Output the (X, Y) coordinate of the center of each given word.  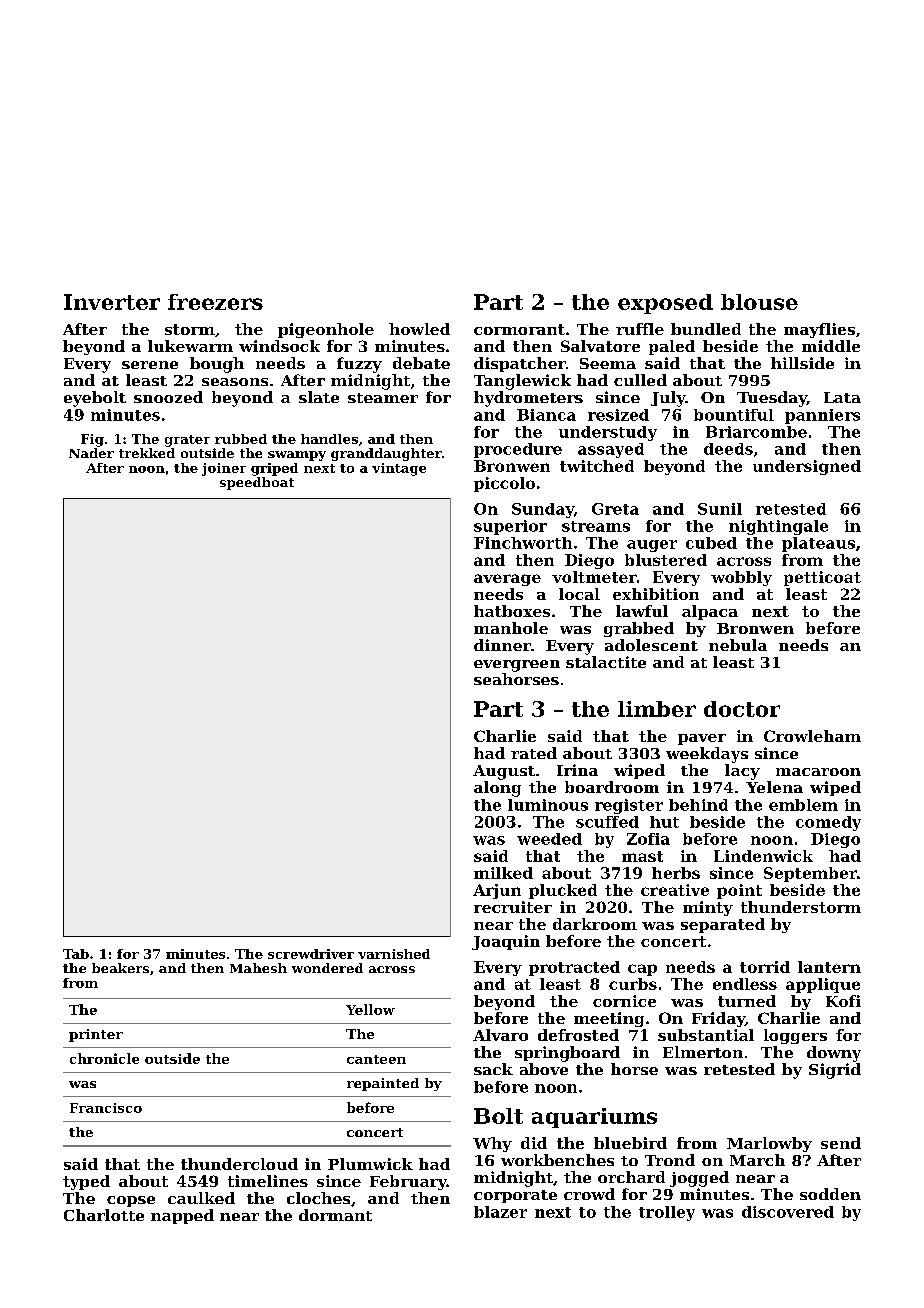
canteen (376, 1059)
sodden (830, 1194)
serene (150, 365)
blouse (759, 302)
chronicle (104, 1058)
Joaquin (506, 942)
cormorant (519, 329)
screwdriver (311, 954)
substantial (706, 1035)
